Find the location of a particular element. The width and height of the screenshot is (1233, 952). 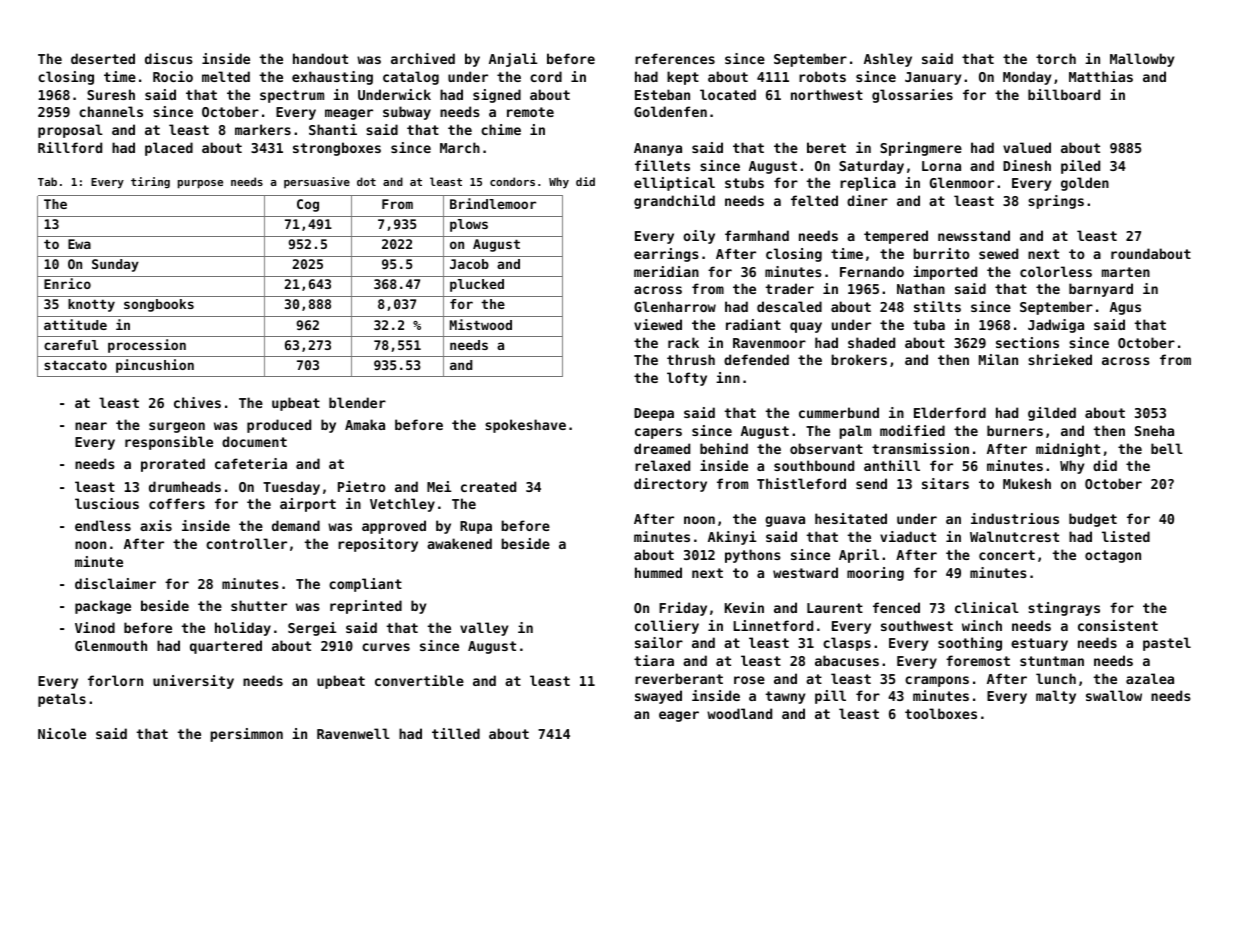

capers is located at coordinates (658, 433).
